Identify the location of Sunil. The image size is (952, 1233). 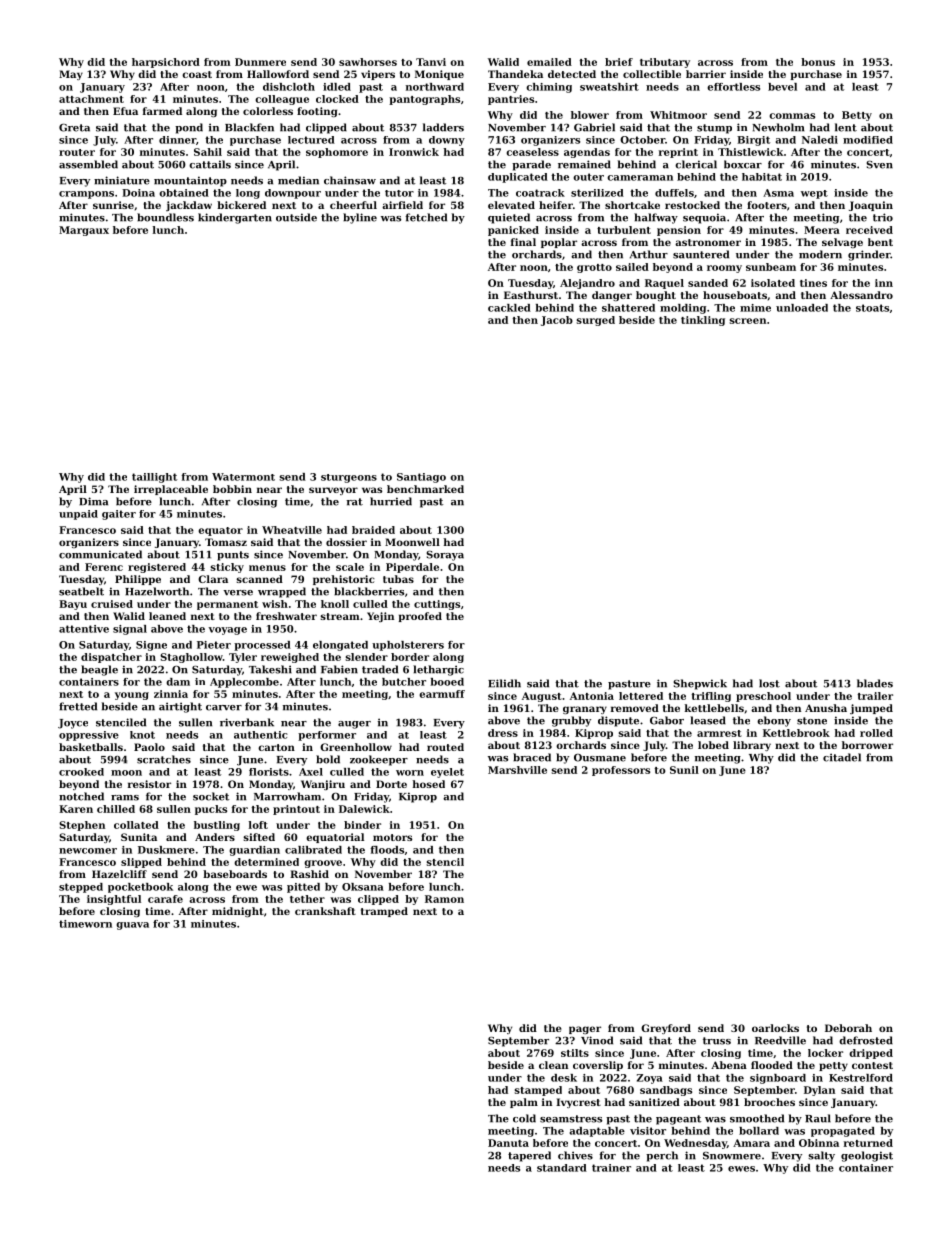
(684, 770).
